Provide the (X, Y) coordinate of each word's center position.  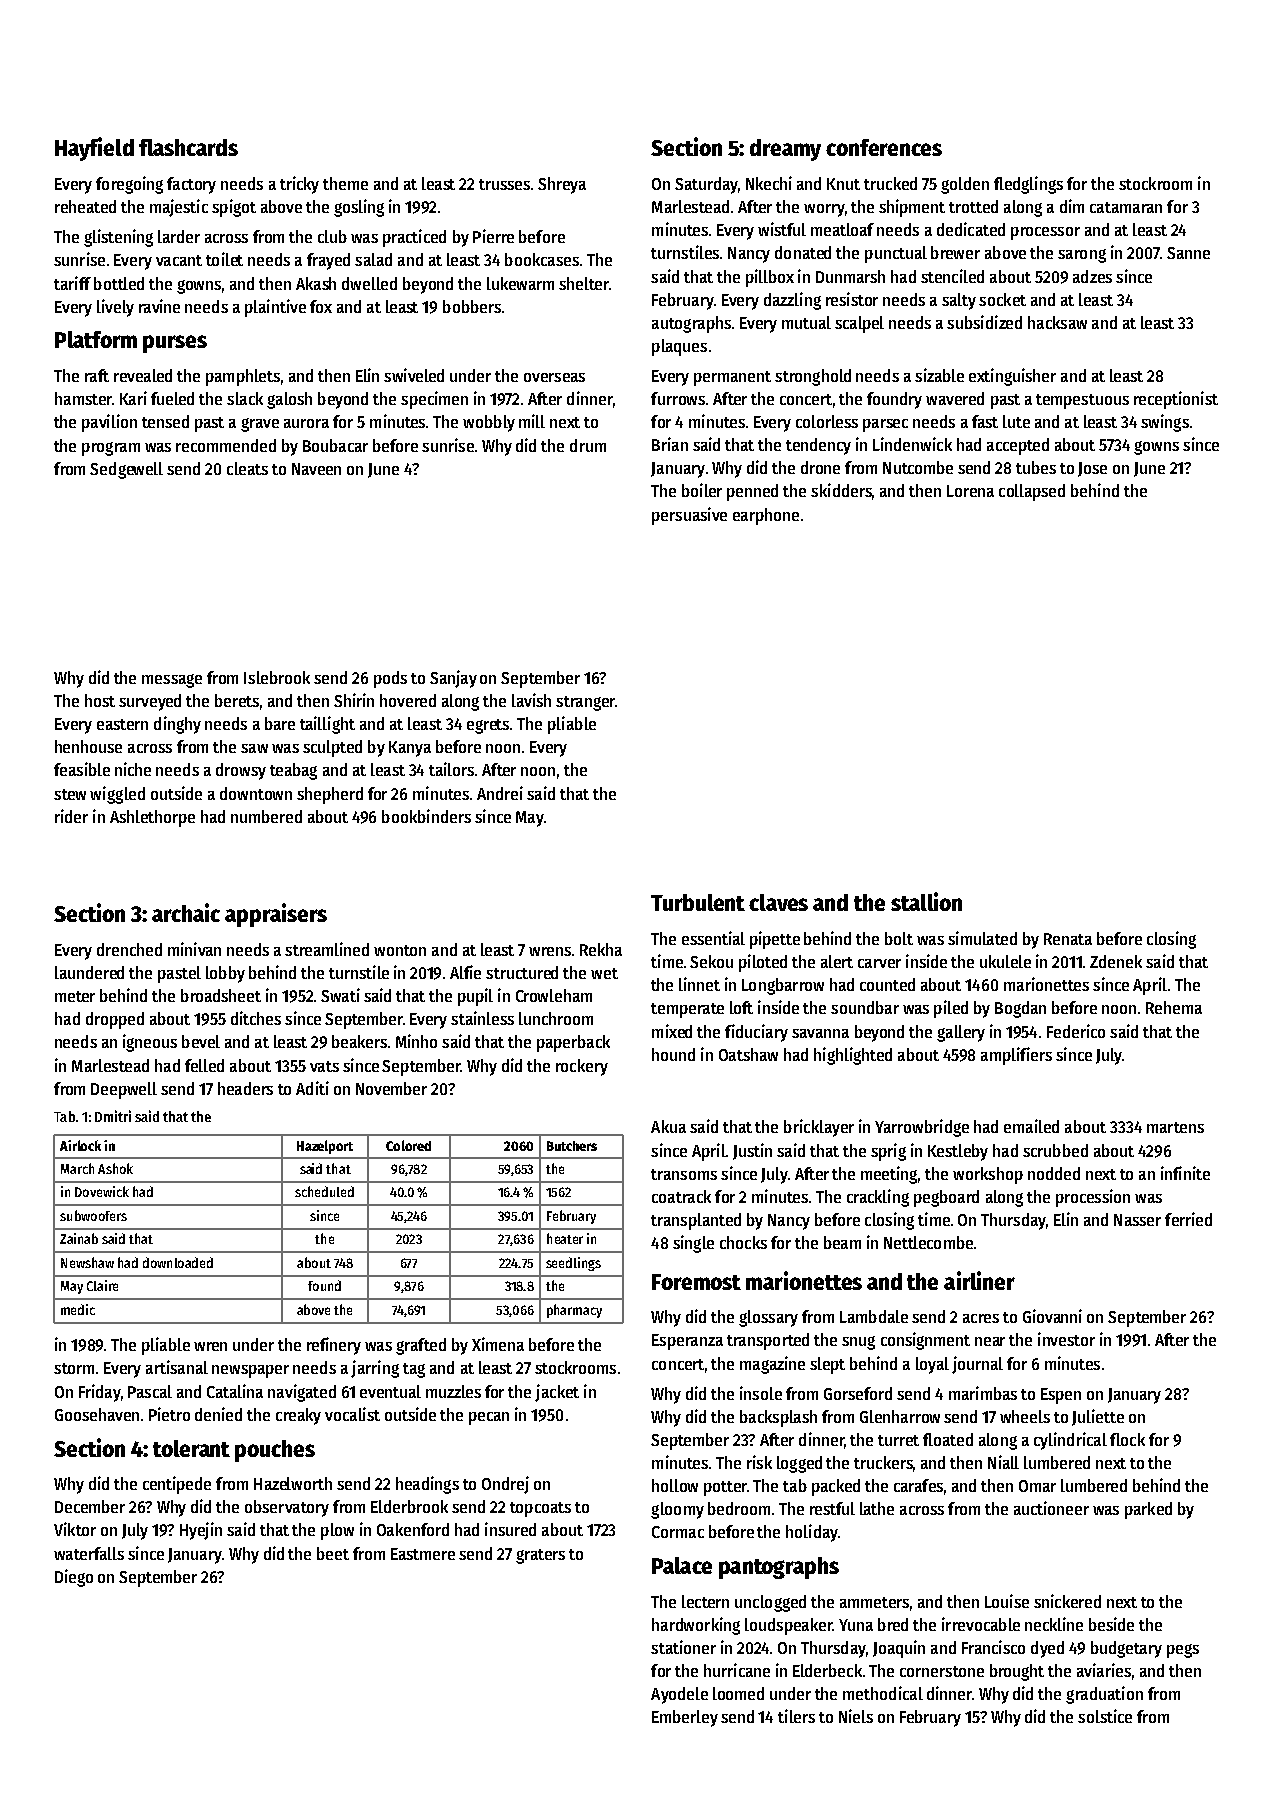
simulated (982, 938)
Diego (74, 1578)
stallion (926, 901)
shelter (584, 283)
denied (218, 1414)
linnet (699, 984)
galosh (289, 400)
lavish (531, 700)
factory (191, 185)
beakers (359, 1041)
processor (1045, 233)
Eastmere (423, 1554)
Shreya (562, 185)
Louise (1007, 1601)
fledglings (1028, 185)
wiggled (117, 795)
